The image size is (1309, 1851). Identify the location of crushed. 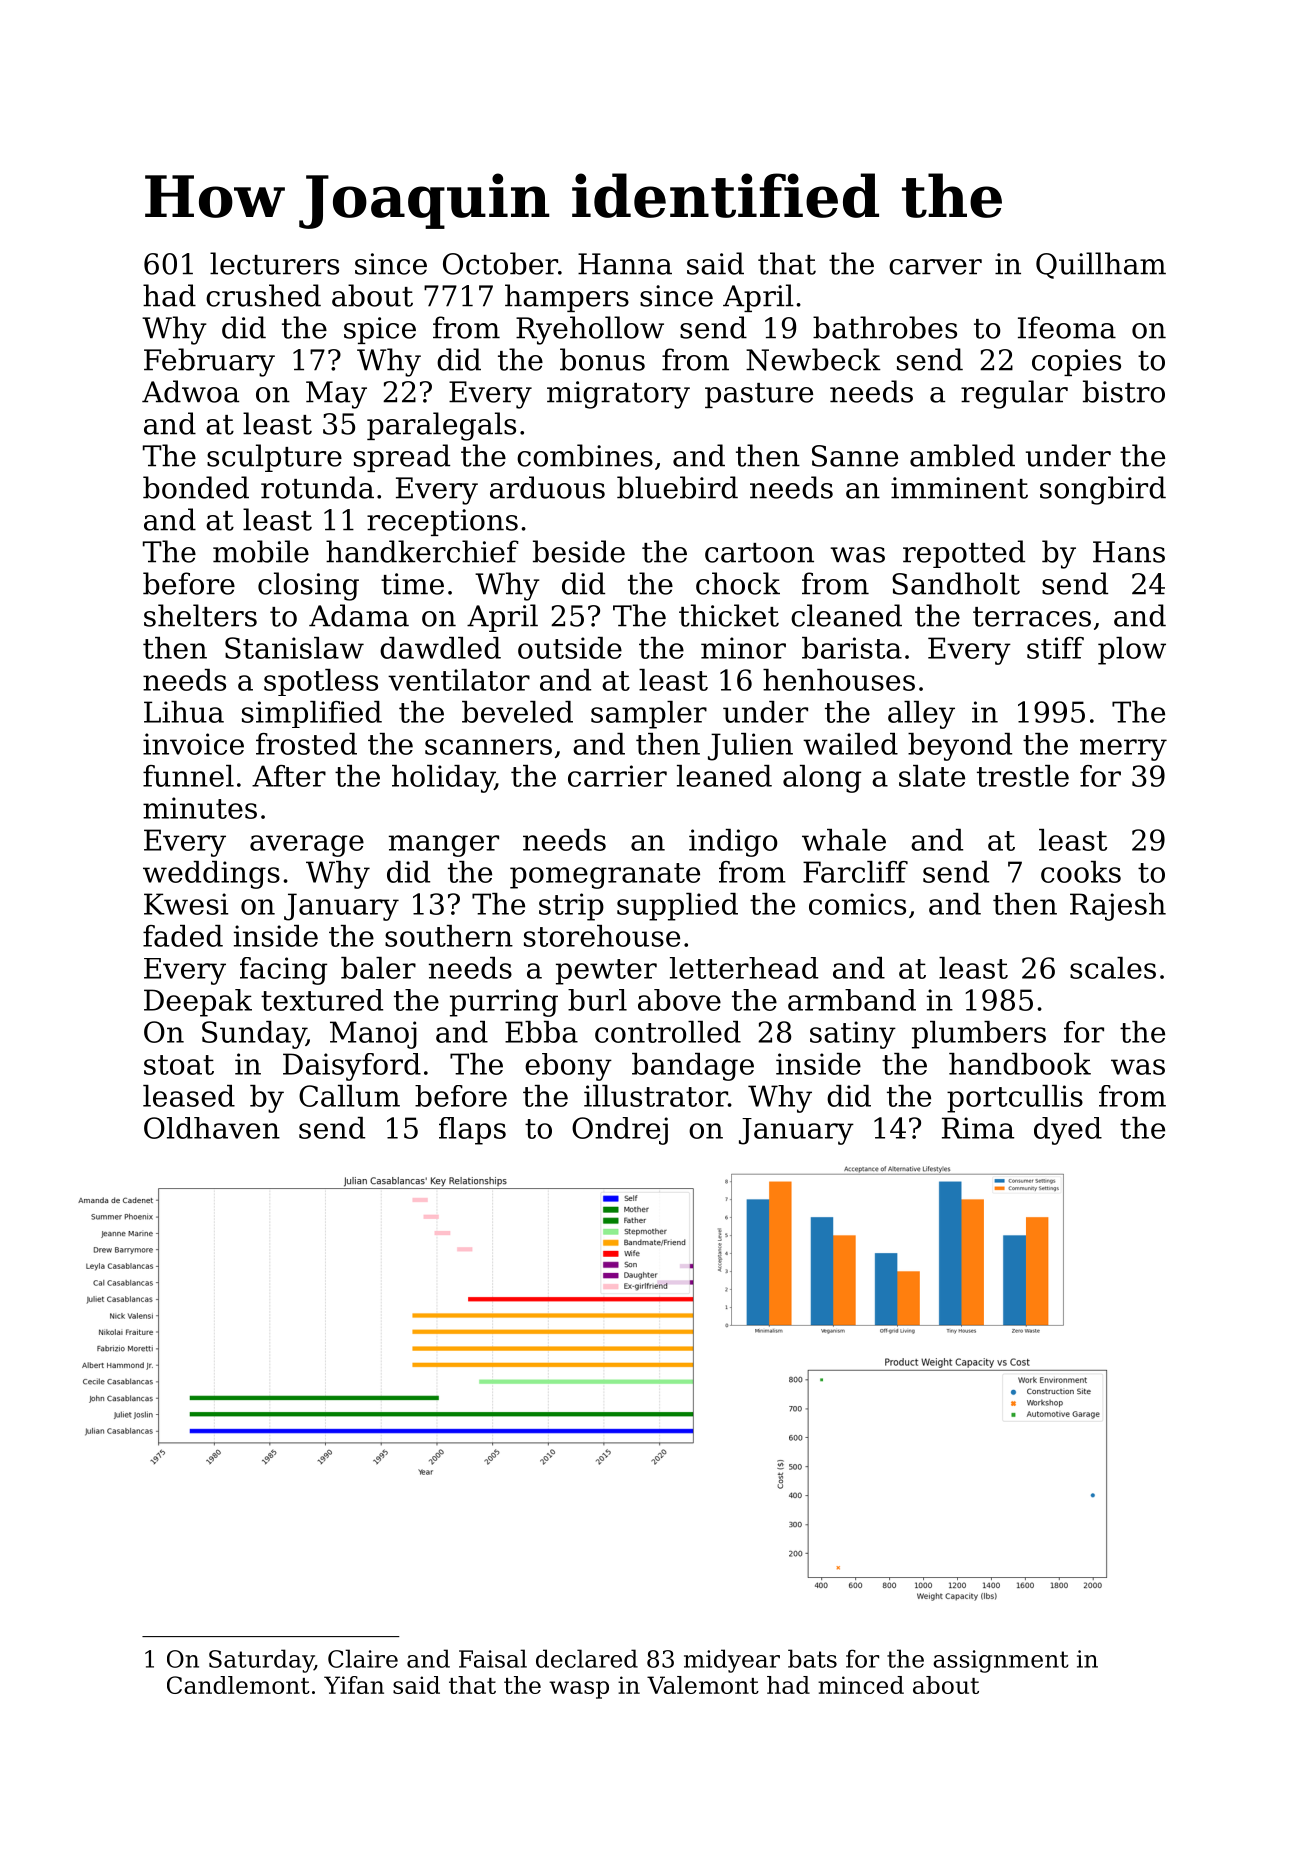
(263, 295).
